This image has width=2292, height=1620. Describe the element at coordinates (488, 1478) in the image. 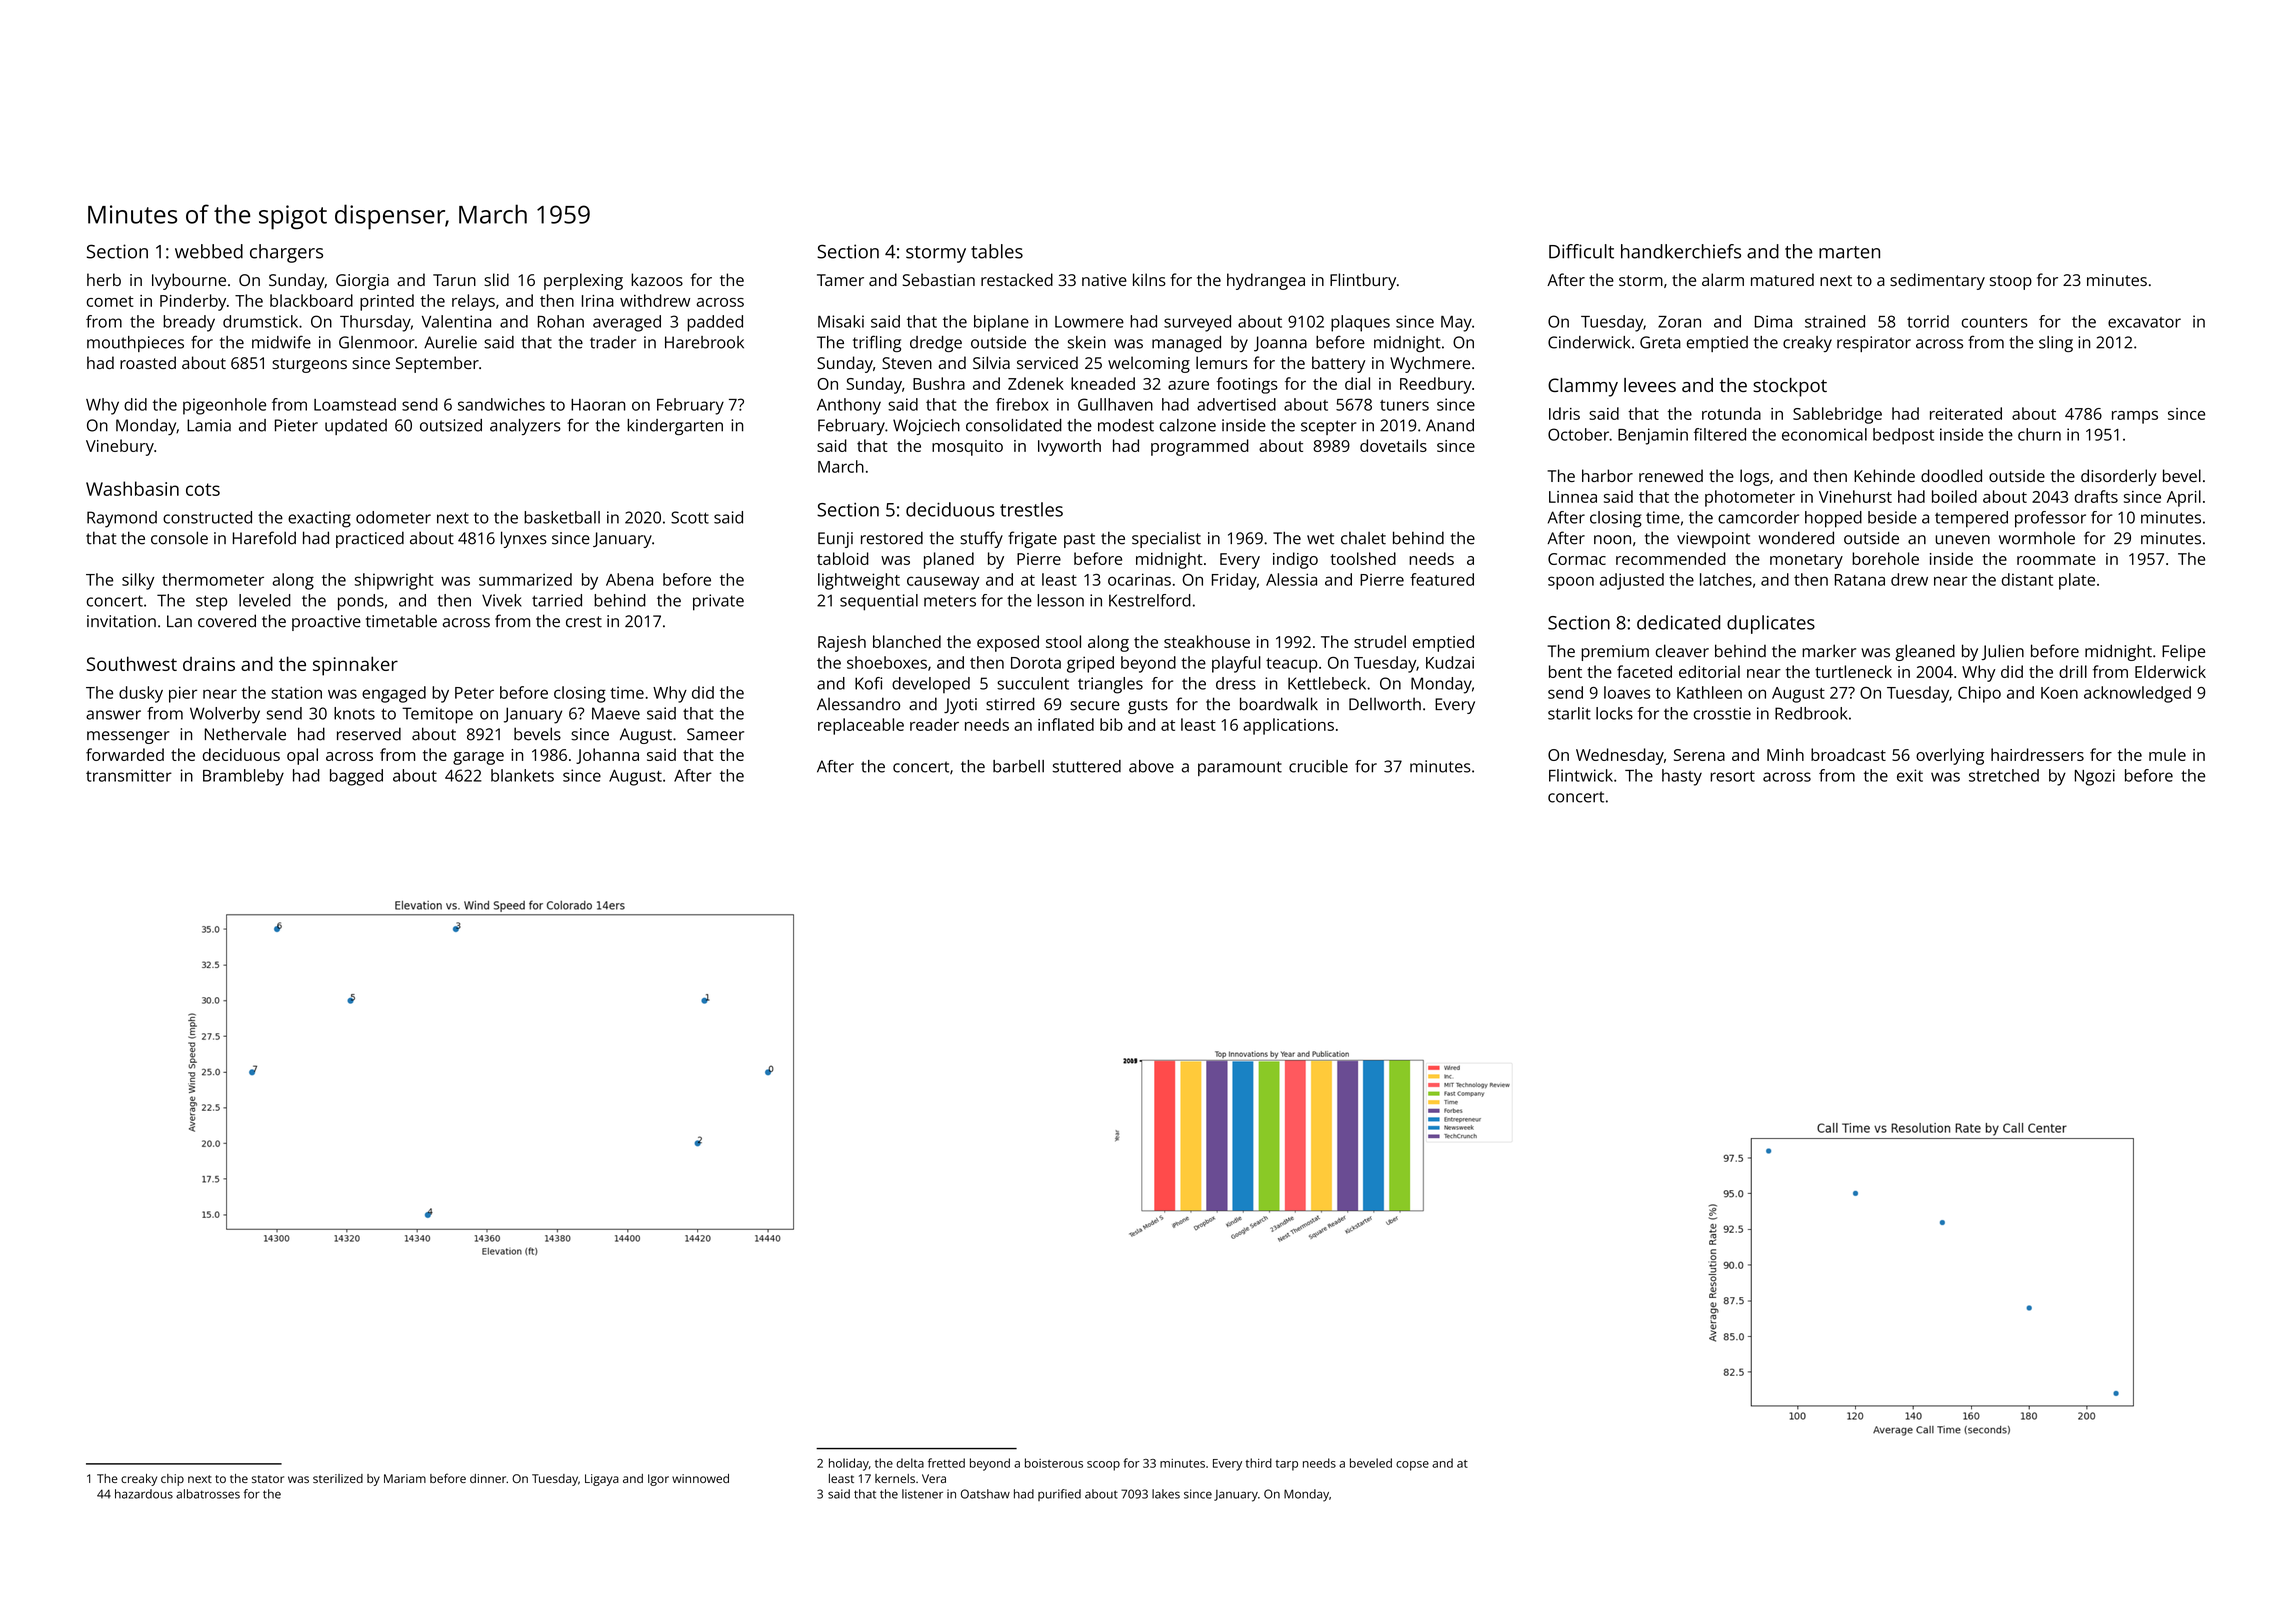

I see `dinner` at that location.
